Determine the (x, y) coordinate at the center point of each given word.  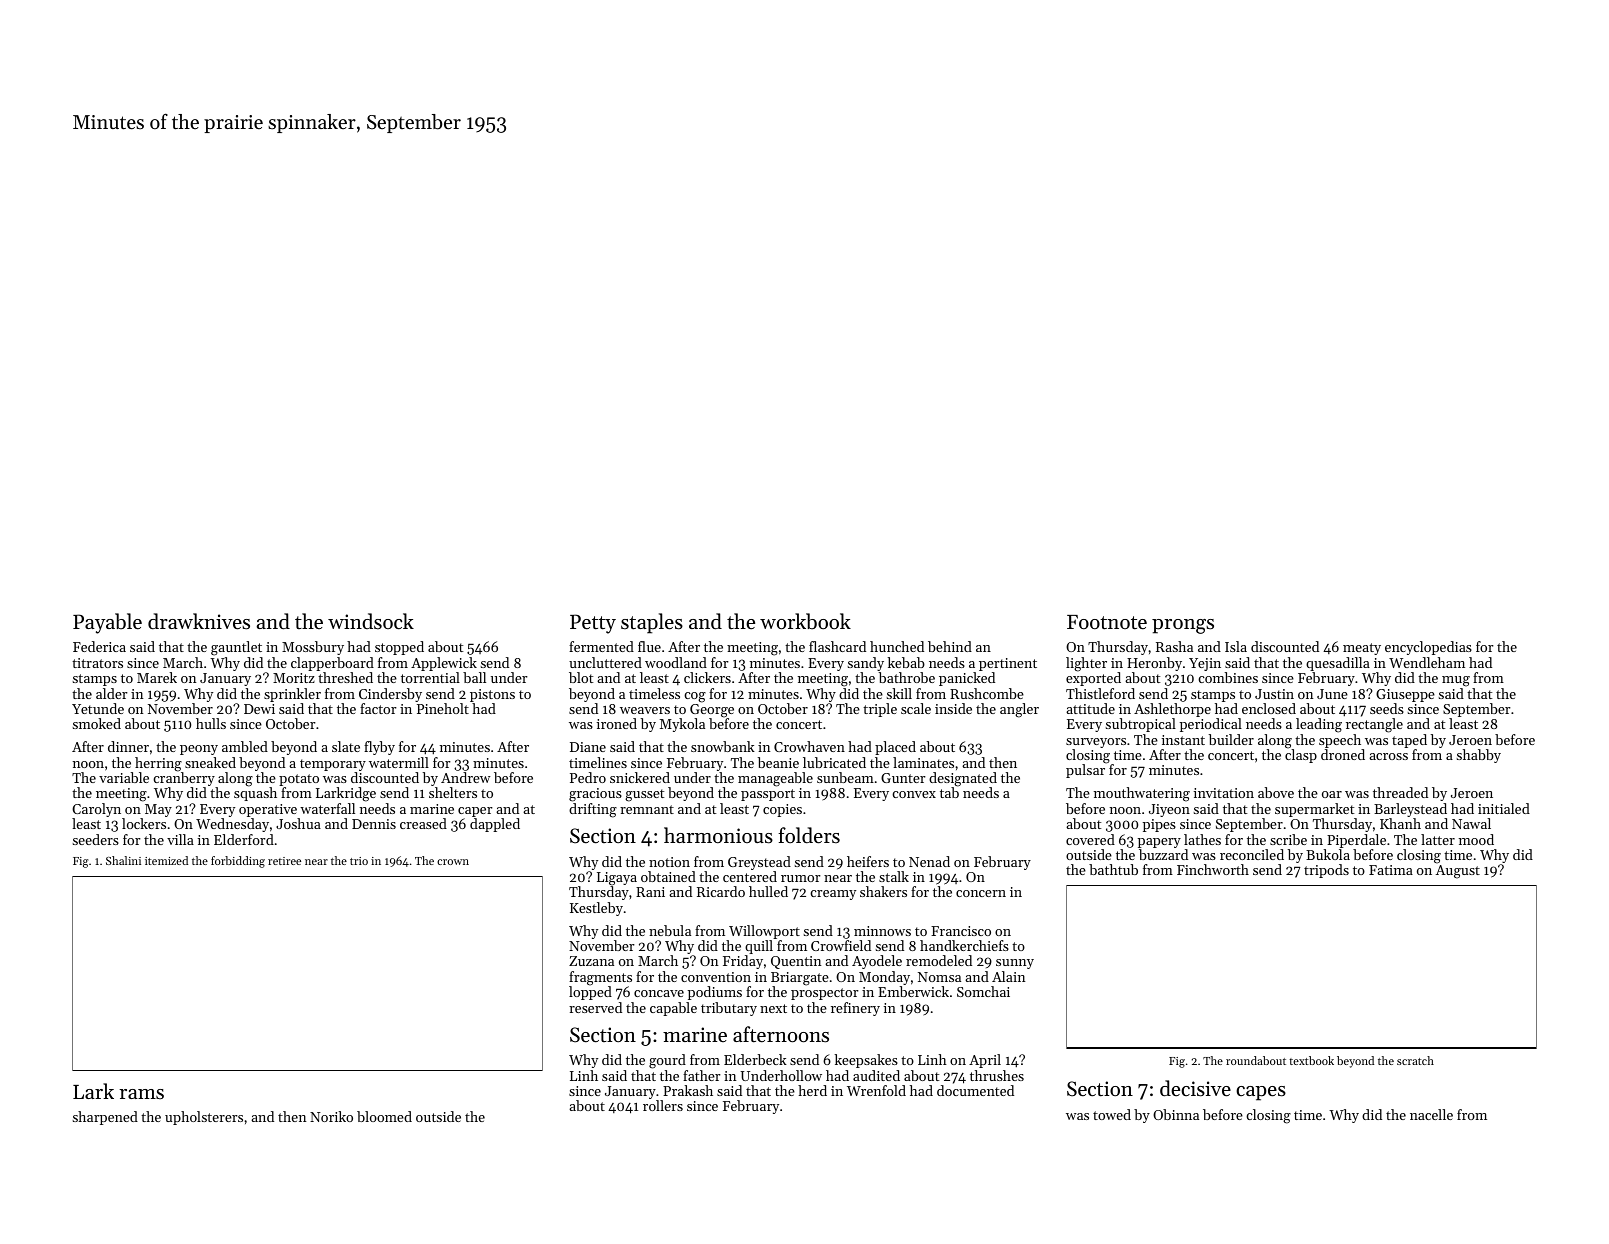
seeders (96, 839)
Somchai (983, 991)
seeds (1387, 708)
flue (649, 646)
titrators (97, 663)
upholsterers (204, 1118)
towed (1112, 1114)
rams (141, 1094)
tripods (1326, 871)
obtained (668, 876)
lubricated (834, 762)
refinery (855, 1009)
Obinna (1176, 1114)
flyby (379, 748)
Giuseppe (1405, 695)
